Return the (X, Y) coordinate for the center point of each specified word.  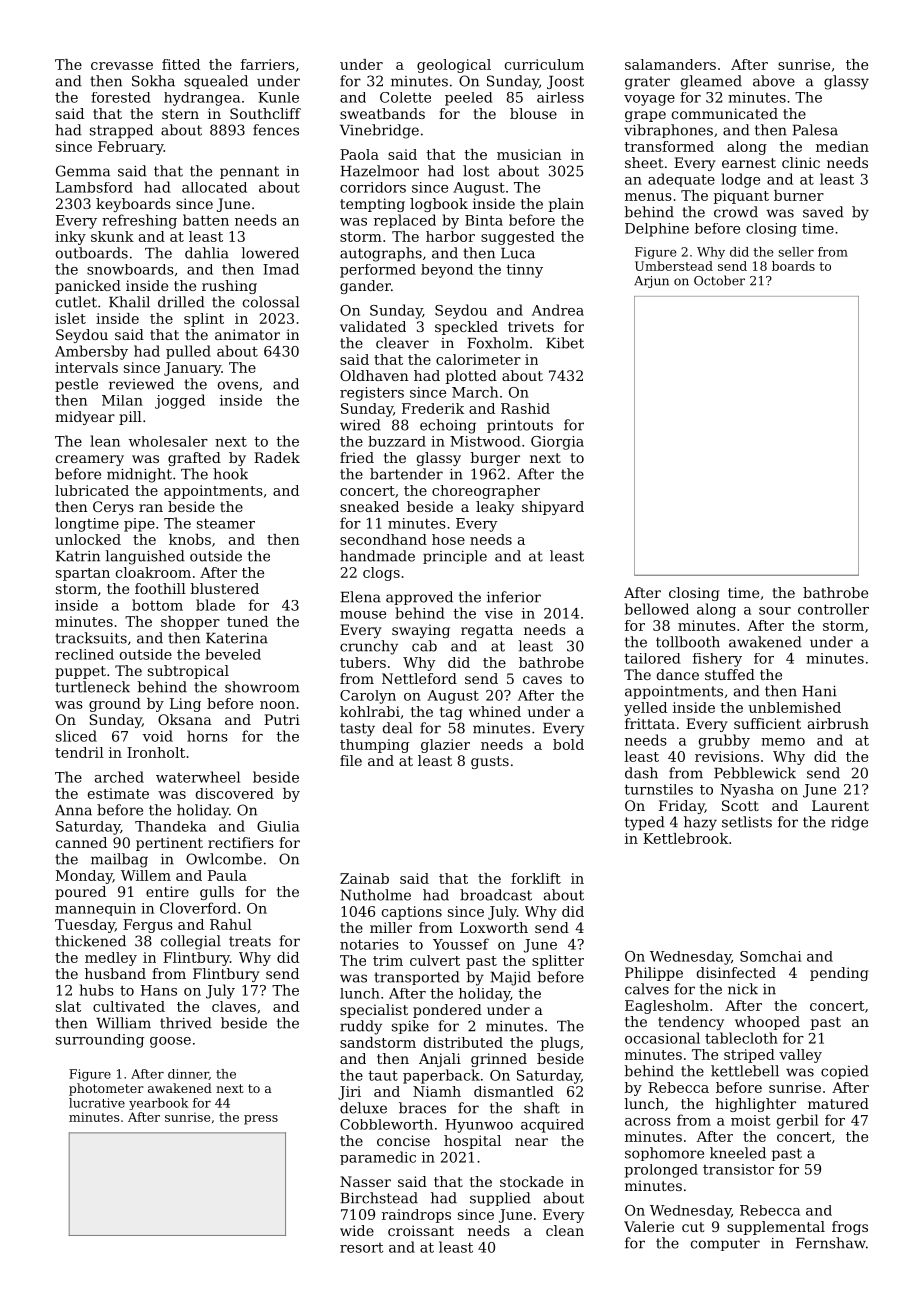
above (774, 81)
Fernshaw (831, 1243)
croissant (421, 1230)
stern (180, 114)
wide (357, 1230)
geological (454, 66)
